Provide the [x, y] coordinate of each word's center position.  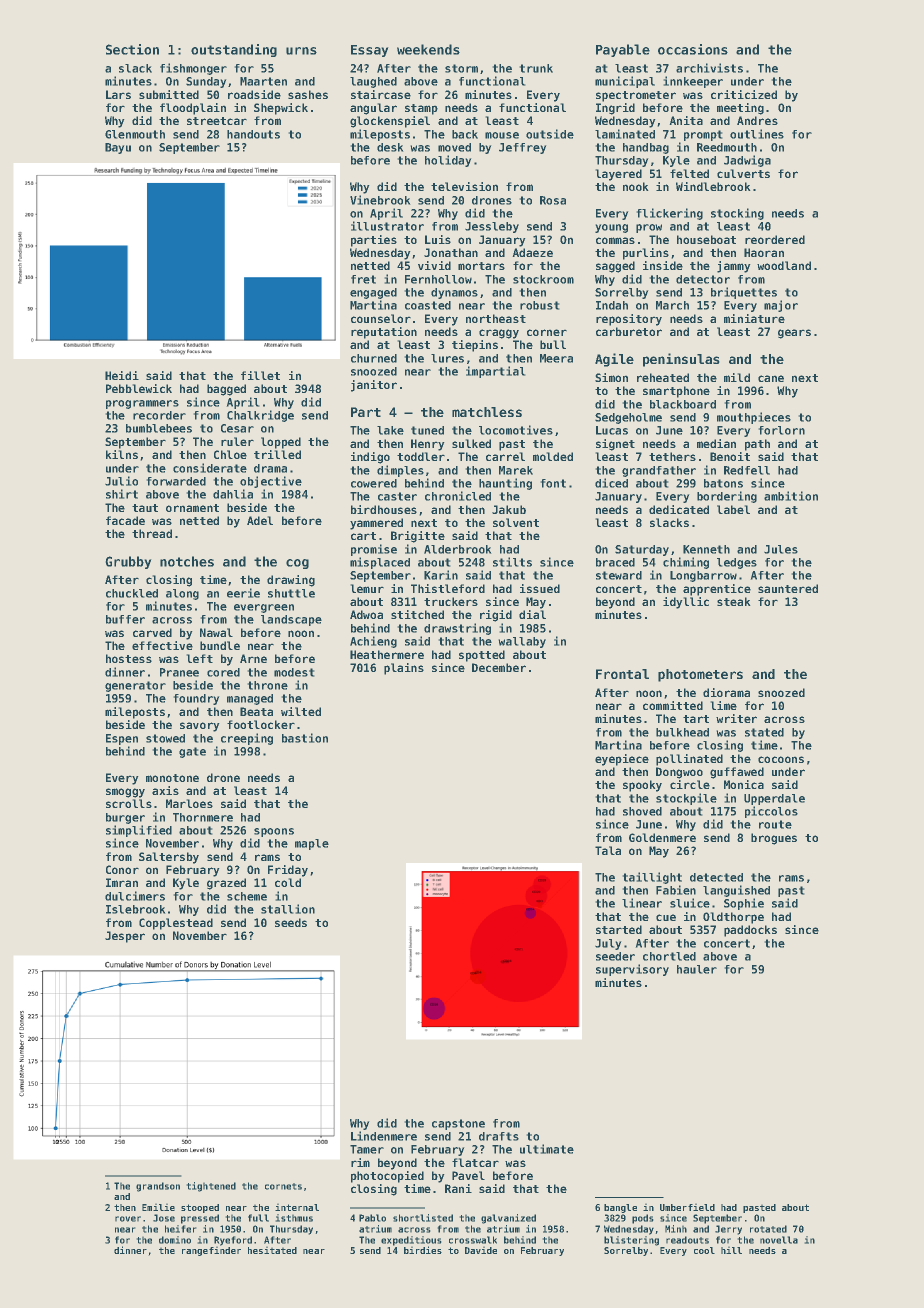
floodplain [193, 109]
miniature [754, 318]
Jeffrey [522, 148]
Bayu [118, 148]
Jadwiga [747, 161]
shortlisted [423, 1218]
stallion [288, 909]
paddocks [750, 931]
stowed [165, 738]
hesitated [272, 1250]
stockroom [543, 279]
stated [764, 732]
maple [312, 844]
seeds [291, 922]
